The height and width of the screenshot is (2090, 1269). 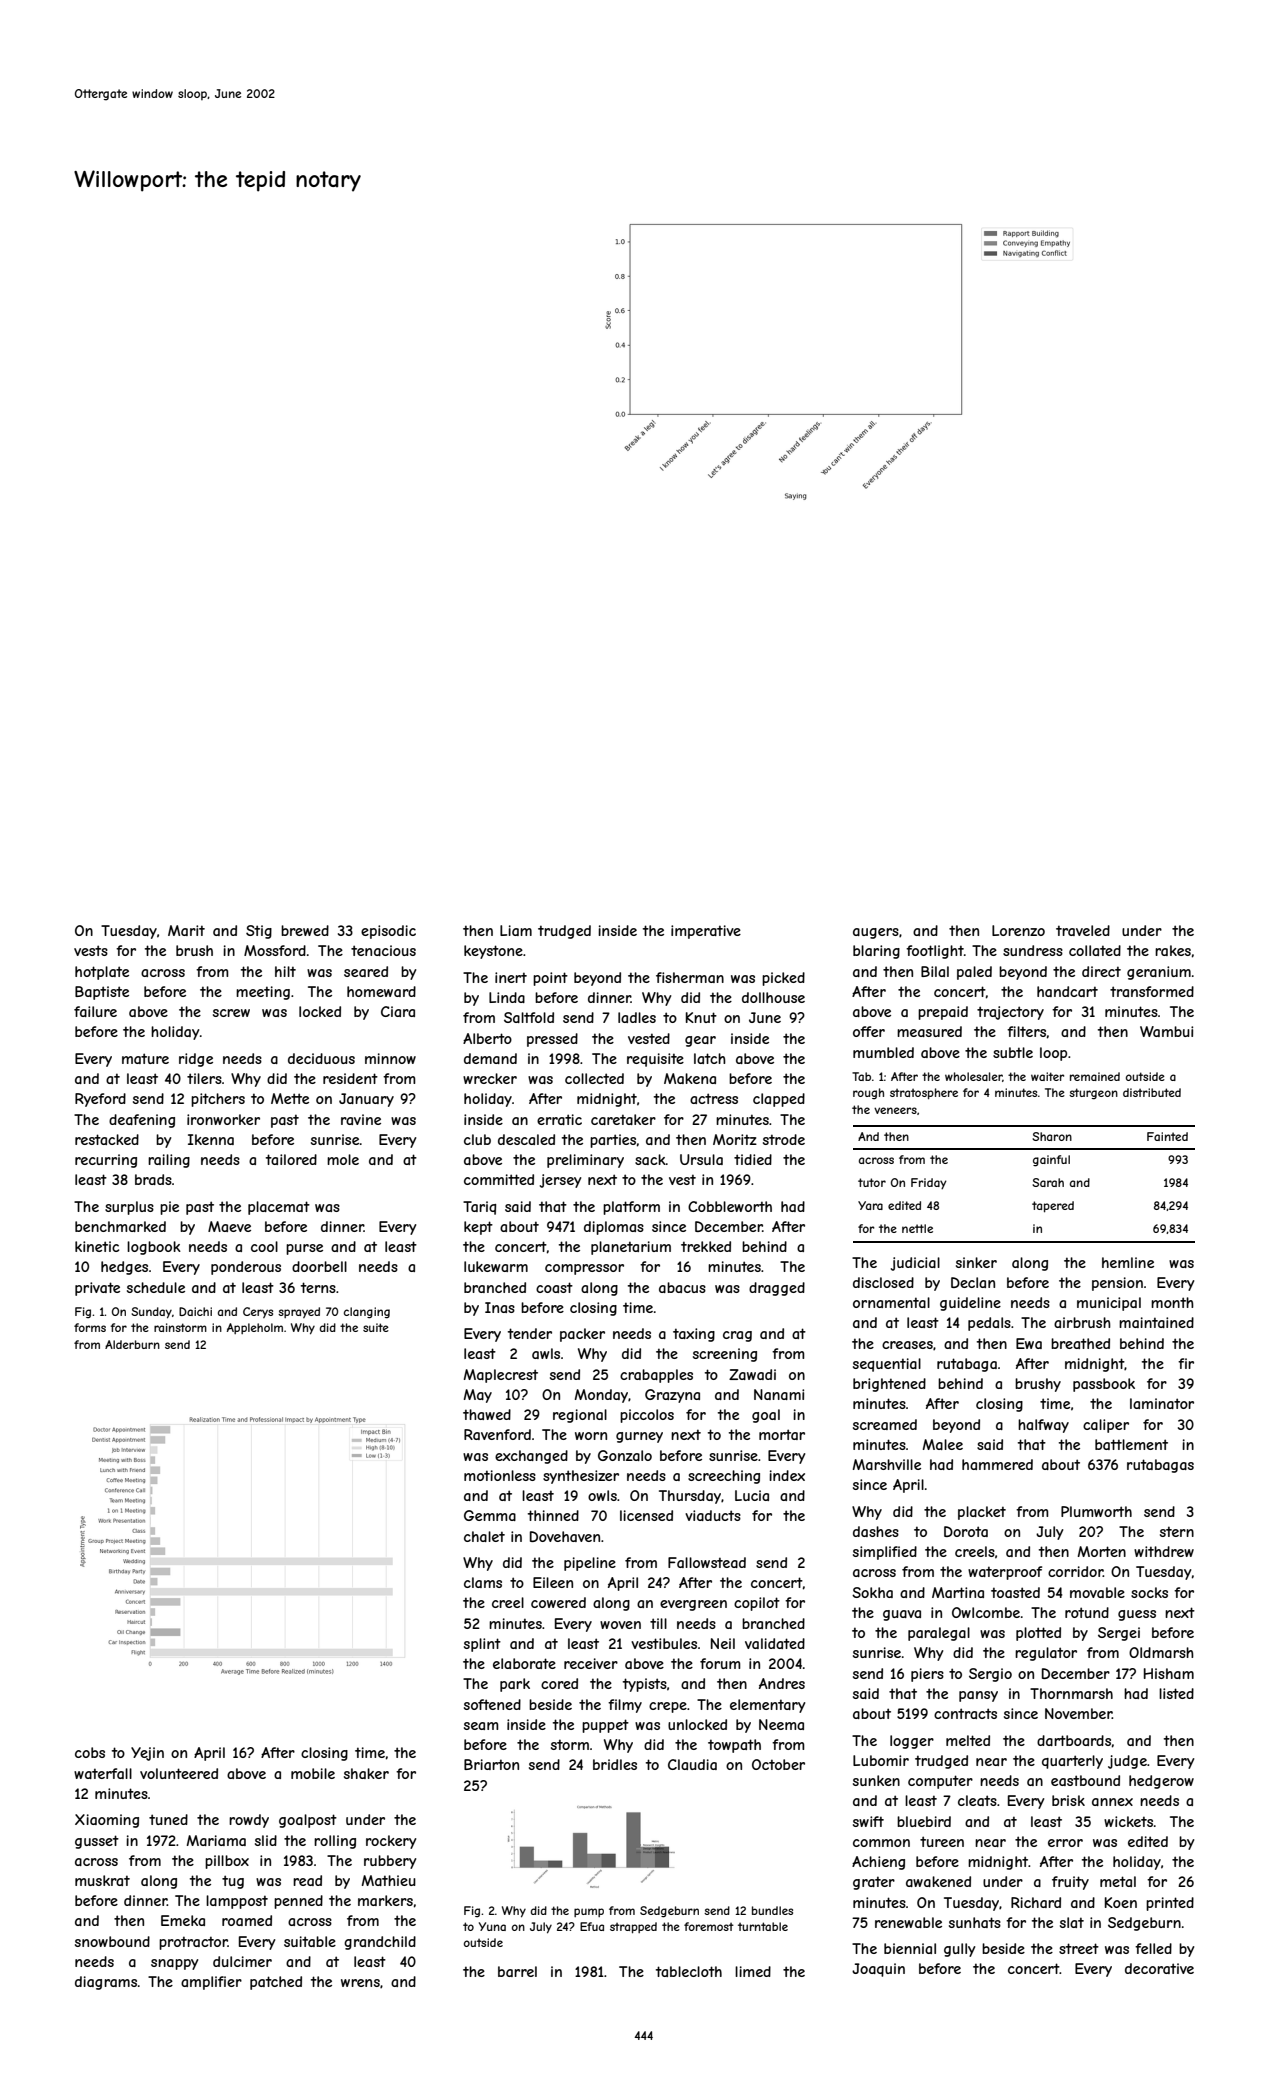 I want to click on recurring, so click(x=106, y=1161).
